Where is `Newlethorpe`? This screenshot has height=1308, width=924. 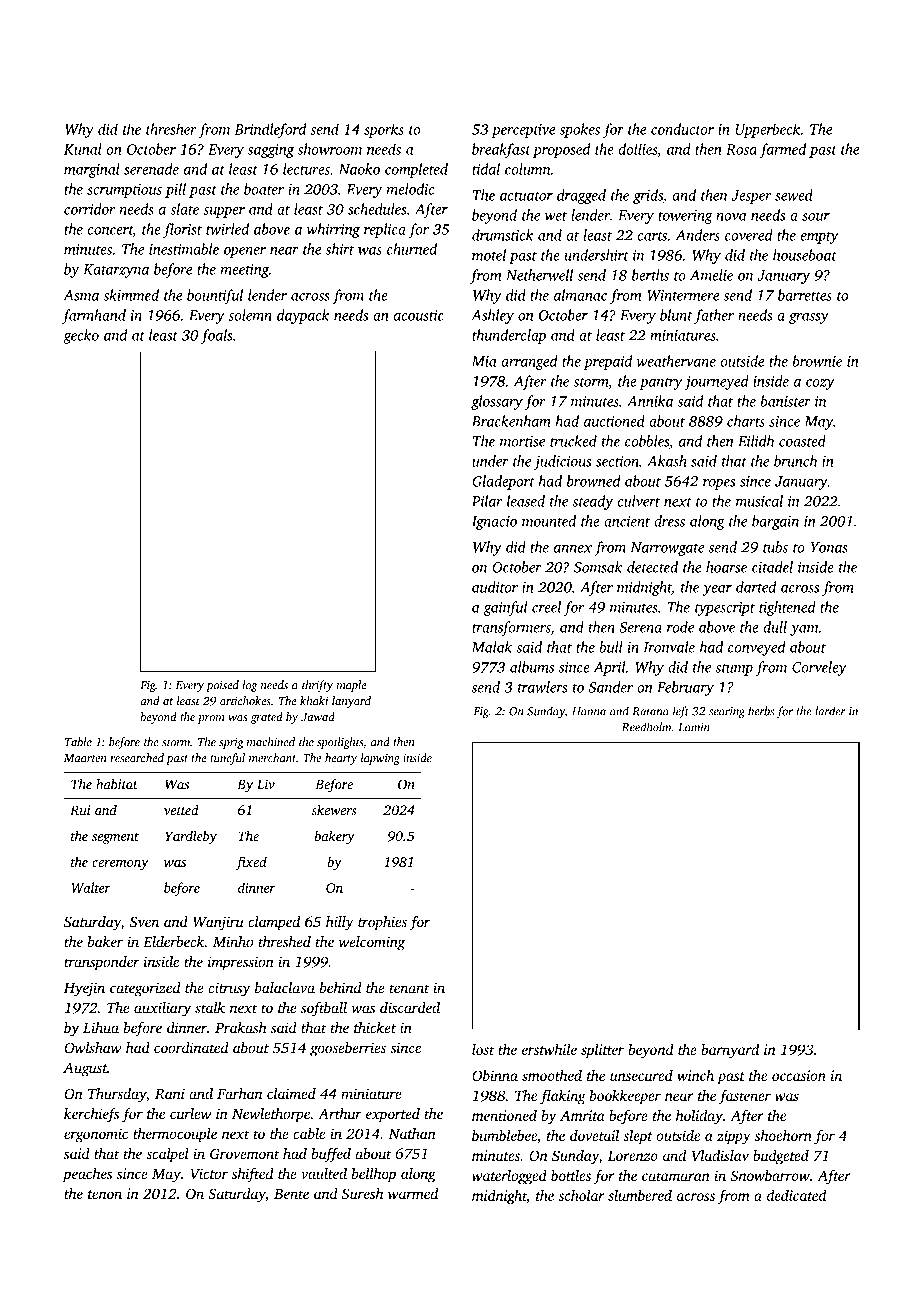 Newlethorpe is located at coordinates (271, 1115).
